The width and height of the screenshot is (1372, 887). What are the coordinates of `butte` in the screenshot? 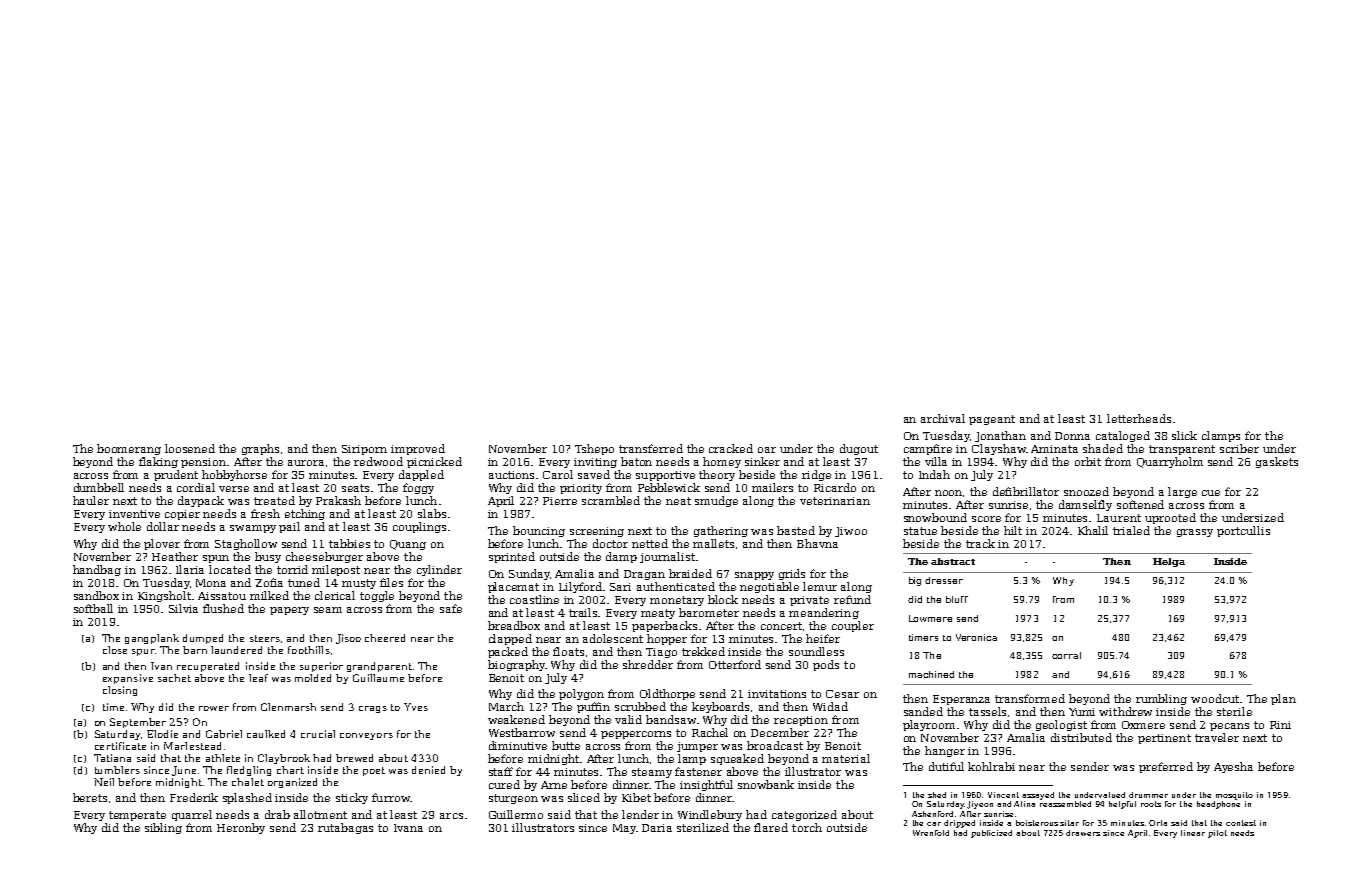 It's located at (566, 745).
